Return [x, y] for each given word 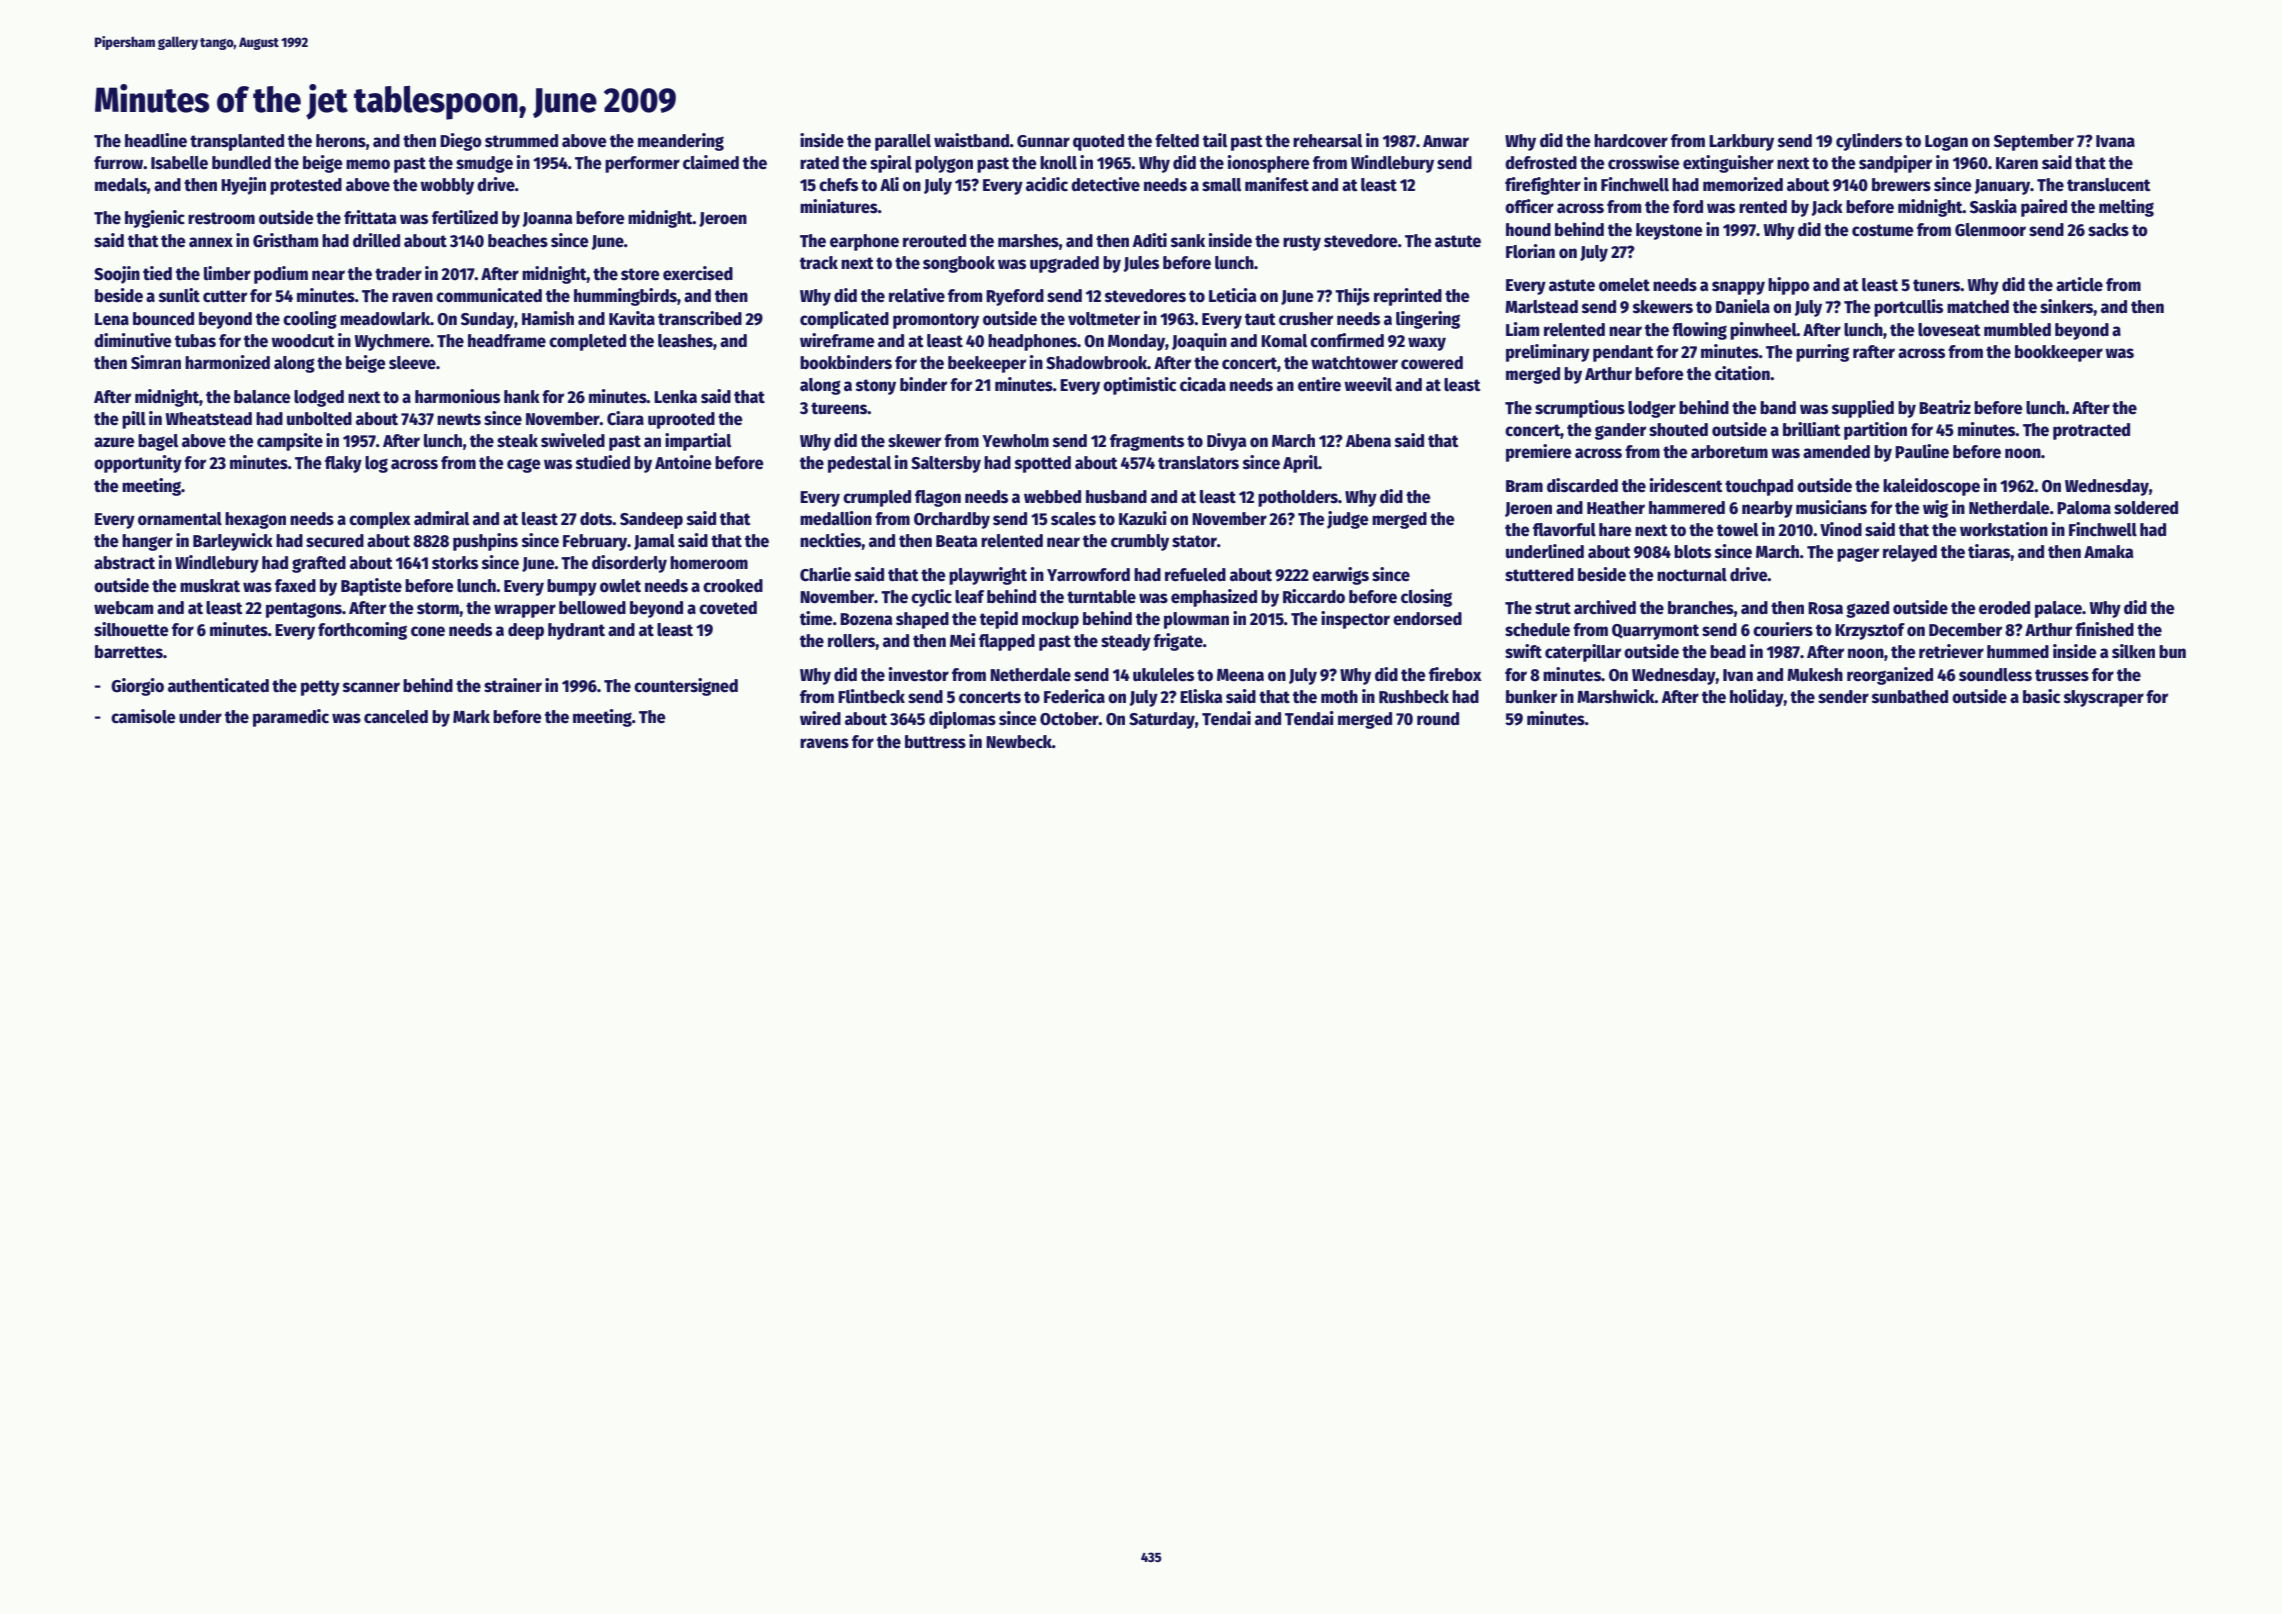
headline [156, 140]
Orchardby [952, 520]
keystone [1669, 231]
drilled [376, 240]
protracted [2091, 431]
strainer [513, 685]
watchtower [1354, 363]
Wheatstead [208, 419]
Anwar [1446, 141]
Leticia [1233, 295]
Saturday [1162, 720]
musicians [1831, 507]
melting [2126, 208]
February [595, 542]
